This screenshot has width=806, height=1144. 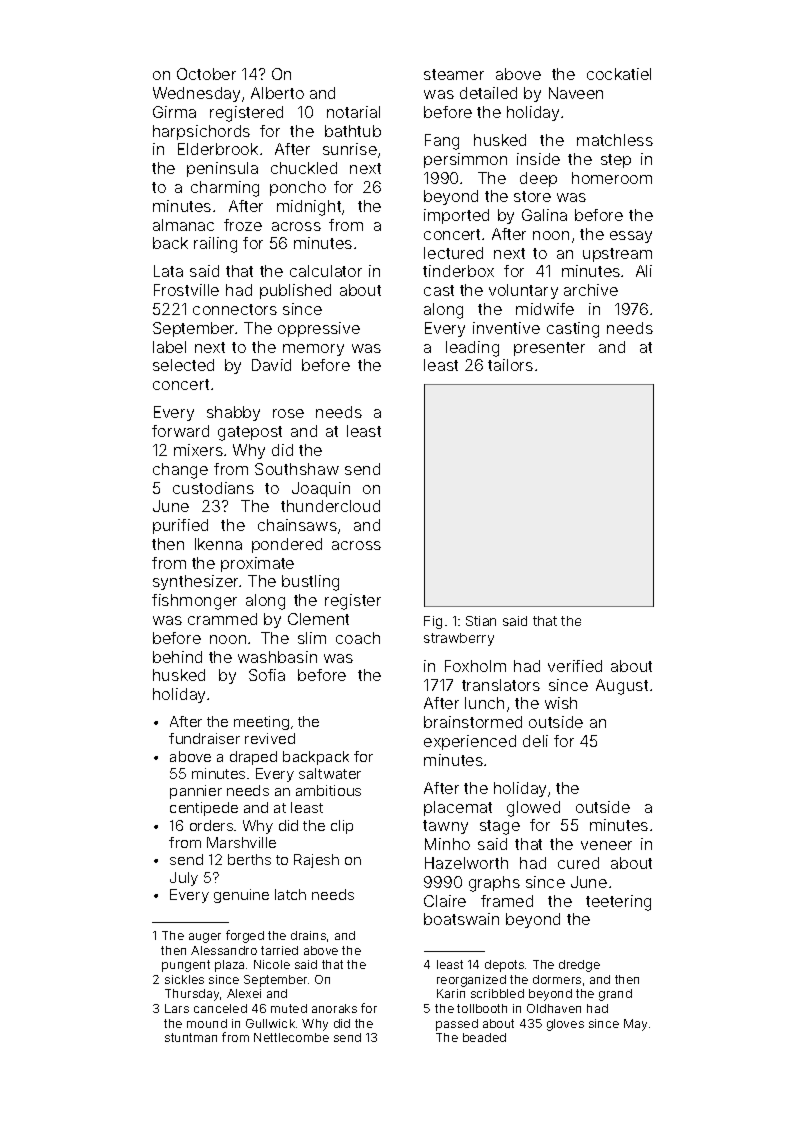 I want to click on Alberto, so click(x=277, y=93).
